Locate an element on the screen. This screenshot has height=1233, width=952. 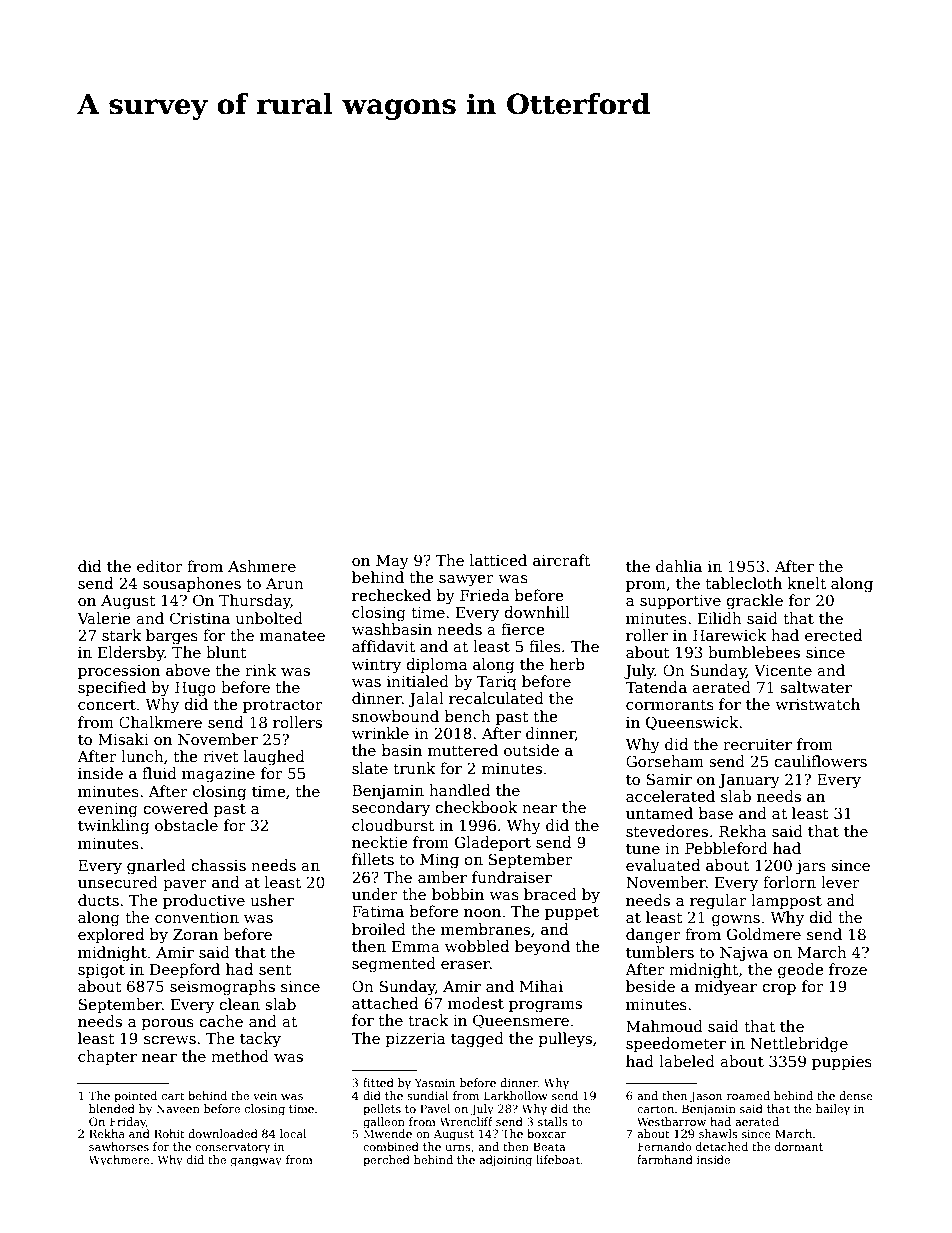
Naveen is located at coordinates (178, 1108).
